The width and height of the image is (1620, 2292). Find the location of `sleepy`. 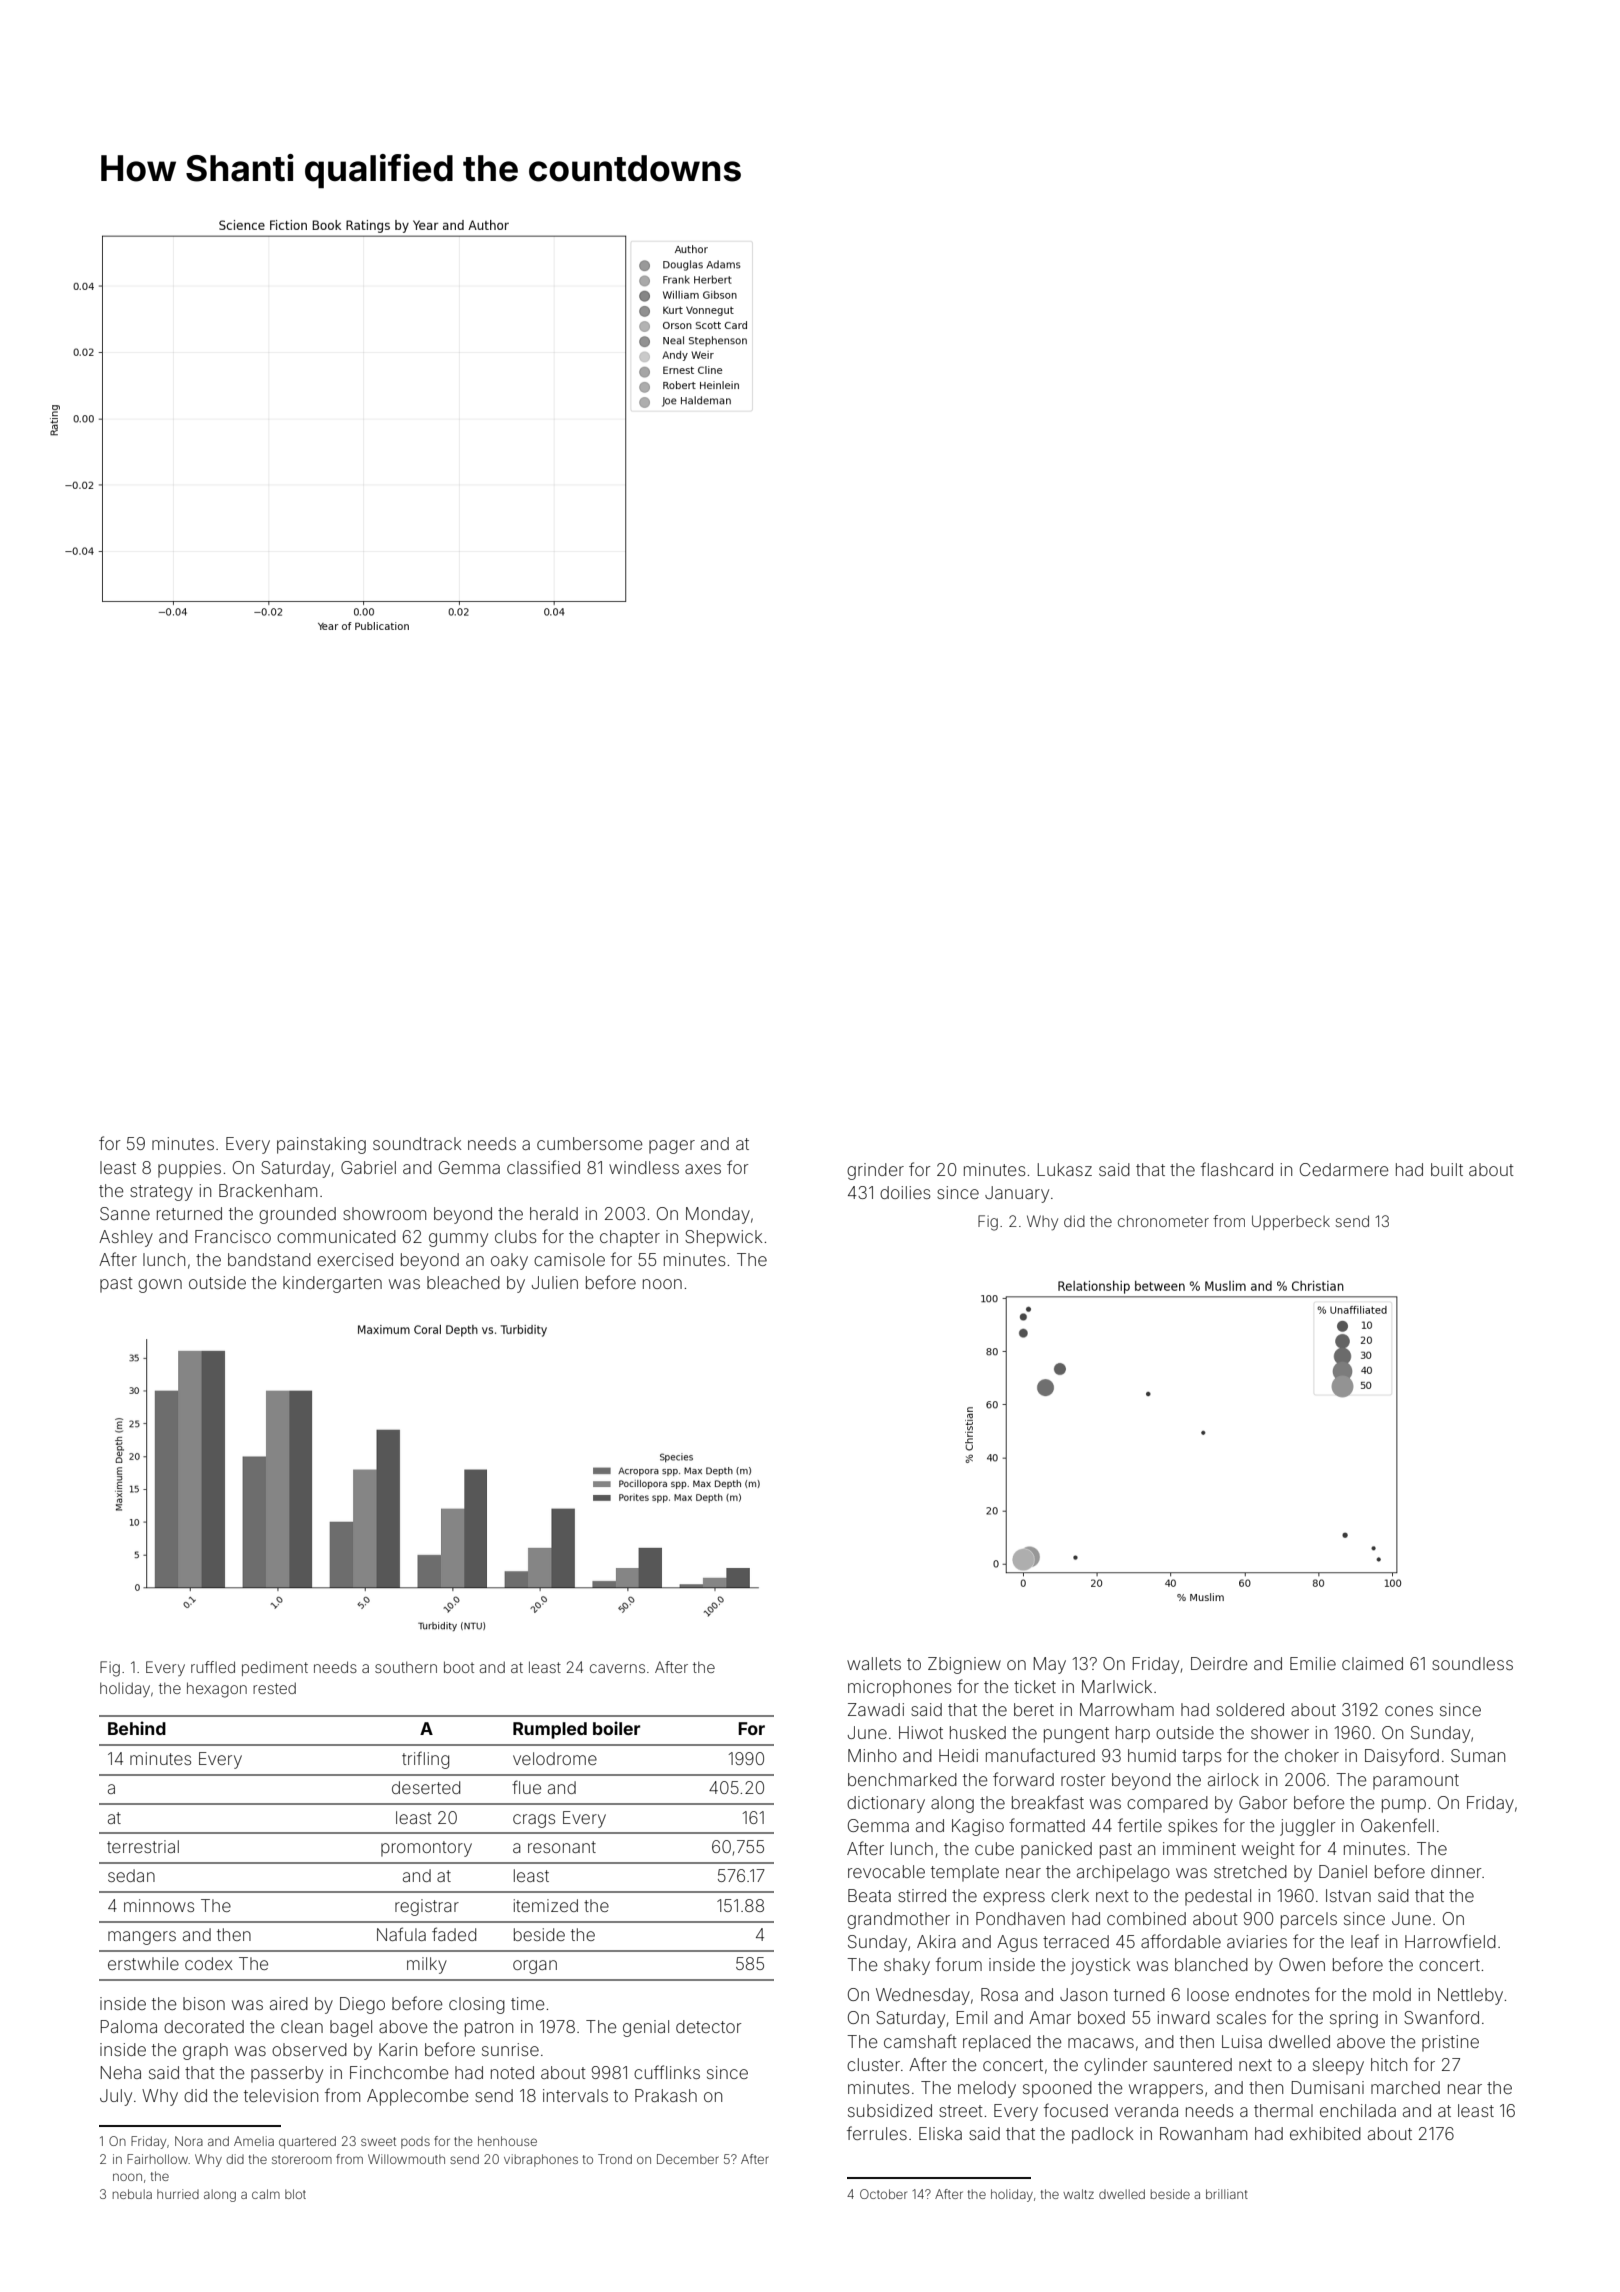

sleepy is located at coordinates (1338, 2066).
